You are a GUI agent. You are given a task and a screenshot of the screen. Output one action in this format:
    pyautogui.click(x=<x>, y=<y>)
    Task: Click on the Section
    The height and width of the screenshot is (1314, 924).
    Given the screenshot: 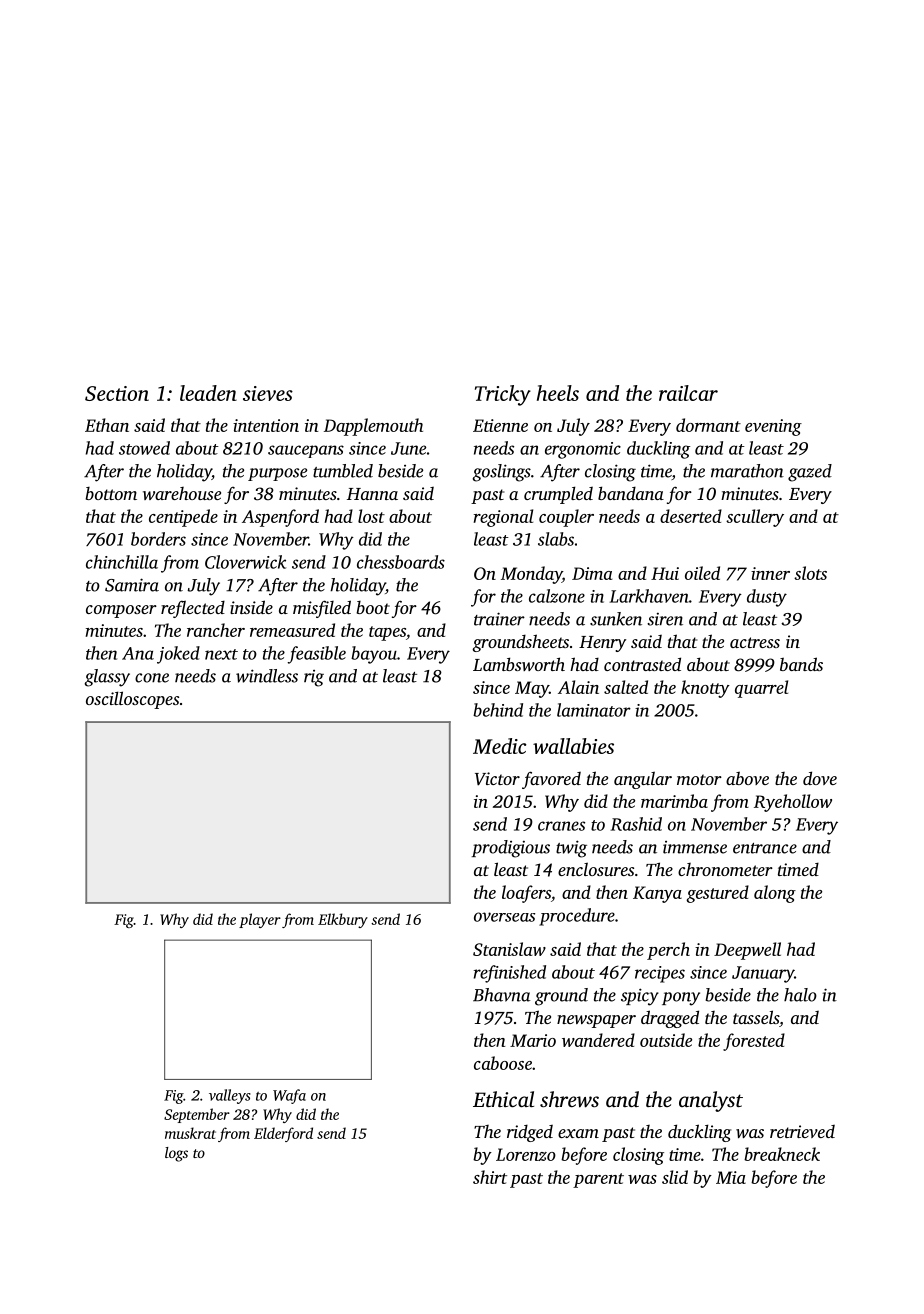 What is the action you would take?
    pyautogui.click(x=117, y=393)
